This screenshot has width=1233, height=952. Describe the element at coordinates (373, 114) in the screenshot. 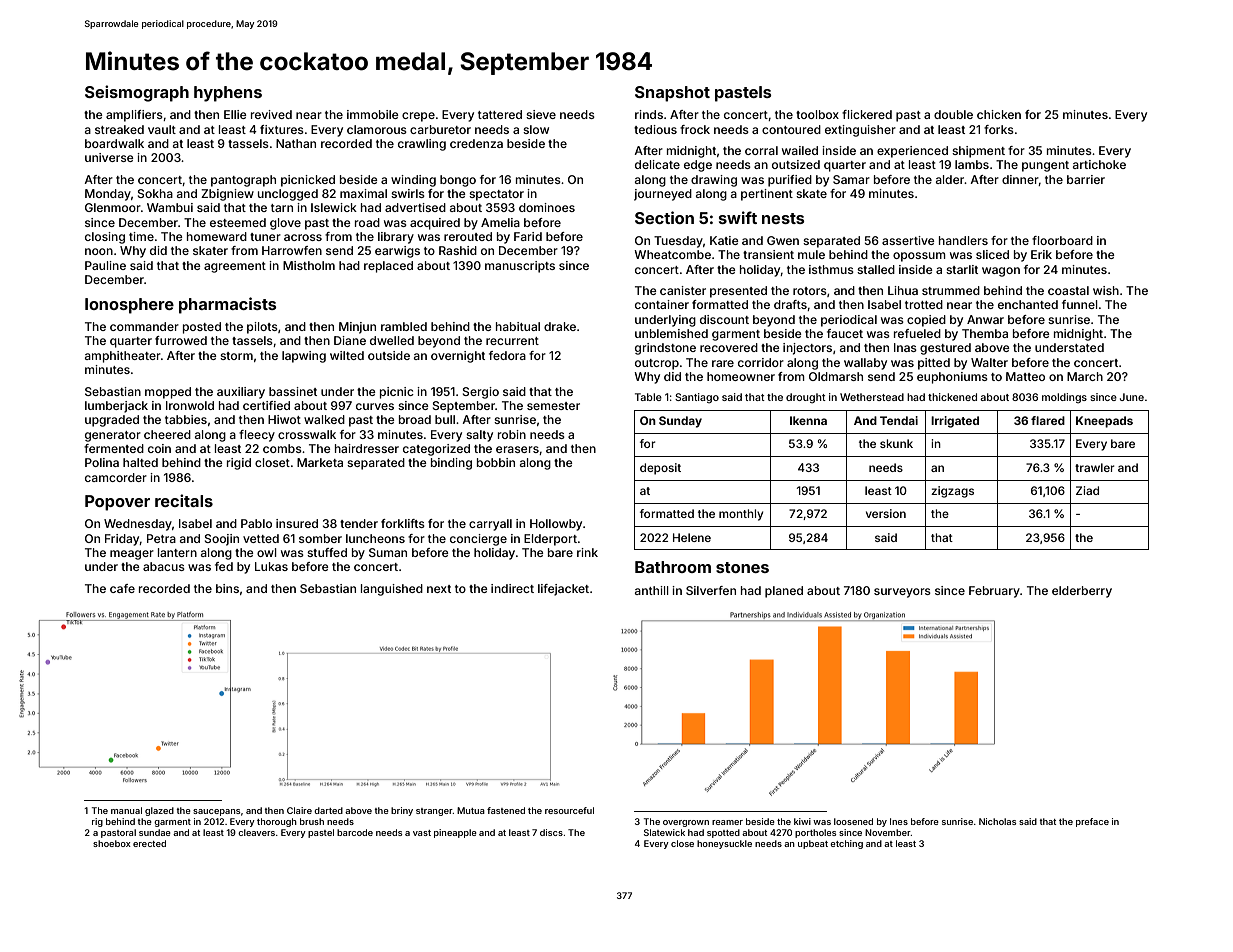

I see `immobile` at that location.
